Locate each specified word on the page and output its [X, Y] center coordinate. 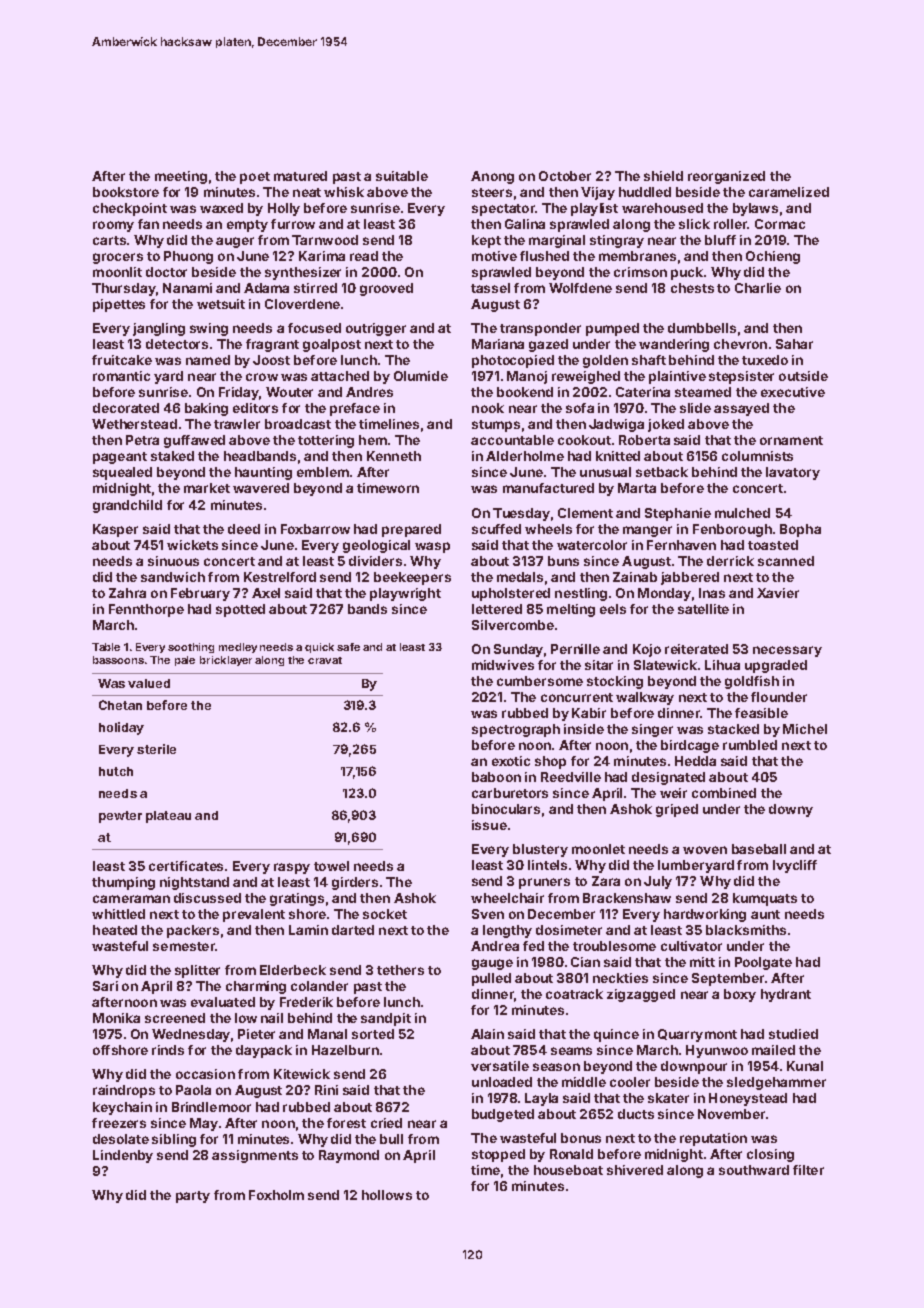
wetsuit [221, 304]
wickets [192, 545]
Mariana [498, 344]
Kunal [805, 1066]
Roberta [644, 440]
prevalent [254, 915]
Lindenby [123, 1156]
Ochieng [773, 257]
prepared [411, 530]
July [658, 882]
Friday [239, 393]
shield [663, 176]
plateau [168, 817]
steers [492, 192]
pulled [491, 979]
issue [489, 825]
